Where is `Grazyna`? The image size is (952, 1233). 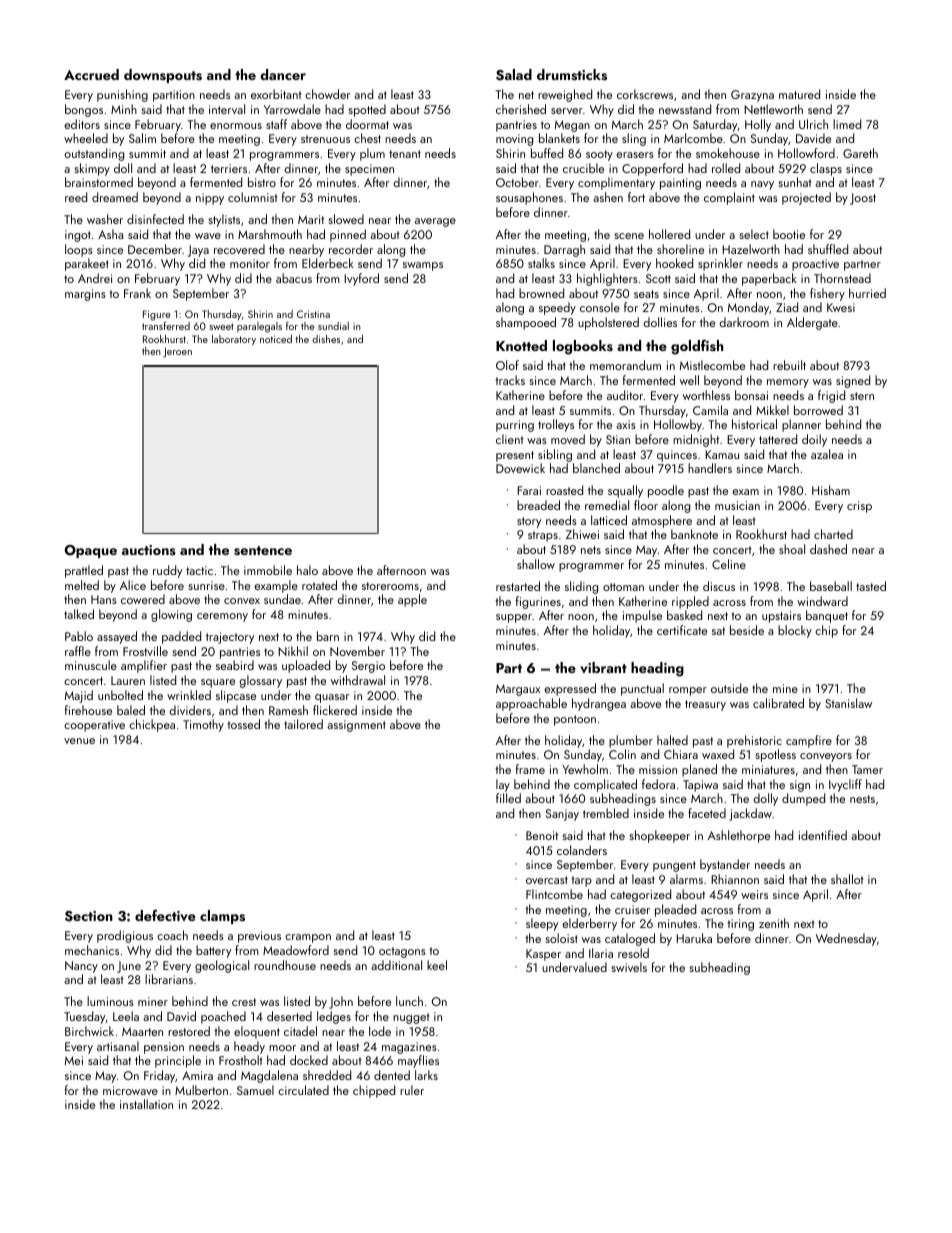 Grazyna is located at coordinates (752, 96).
